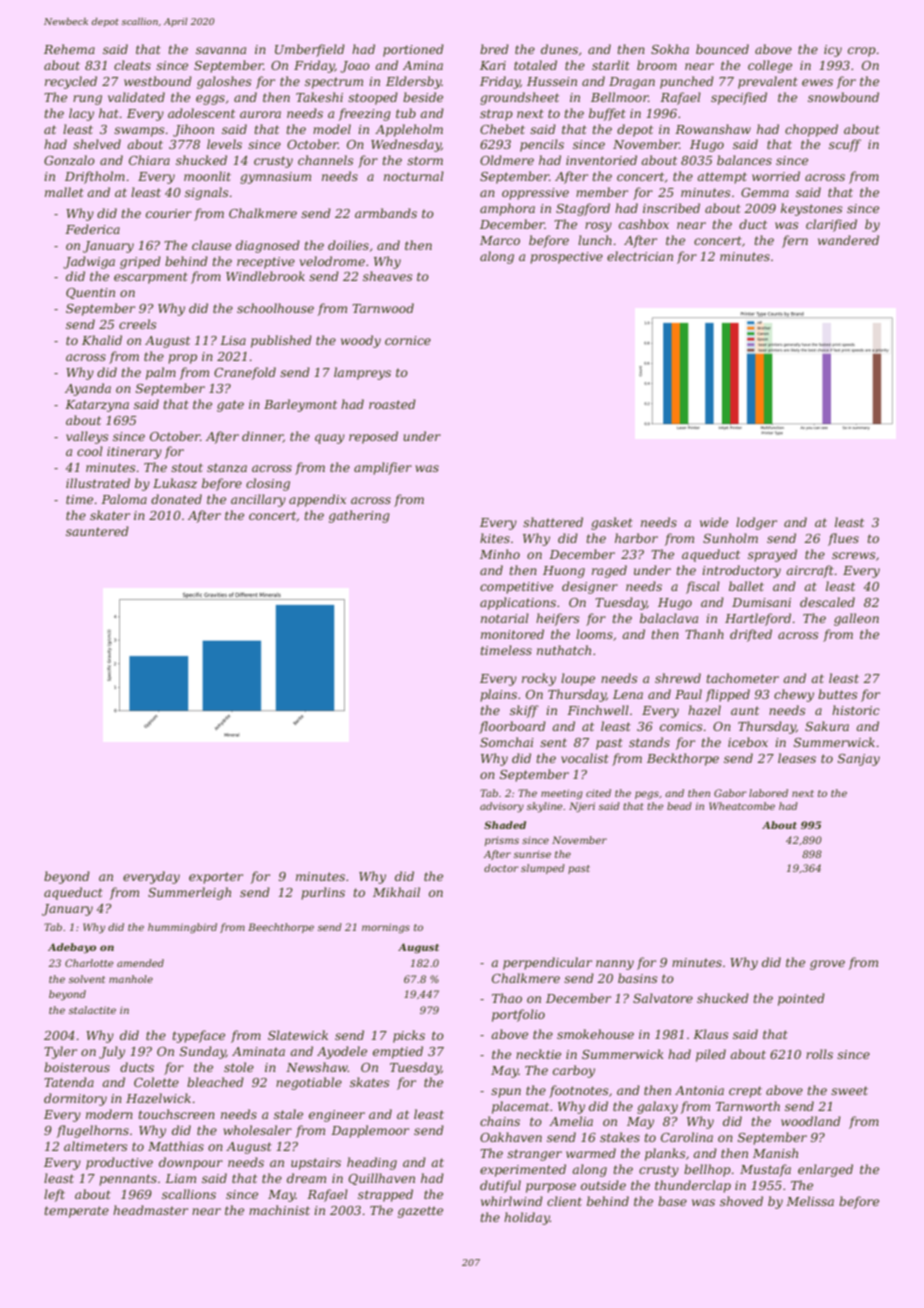 The height and width of the screenshot is (1308, 924). Describe the element at coordinates (398, 1052) in the screenshot. I see `emptied` at that location.
